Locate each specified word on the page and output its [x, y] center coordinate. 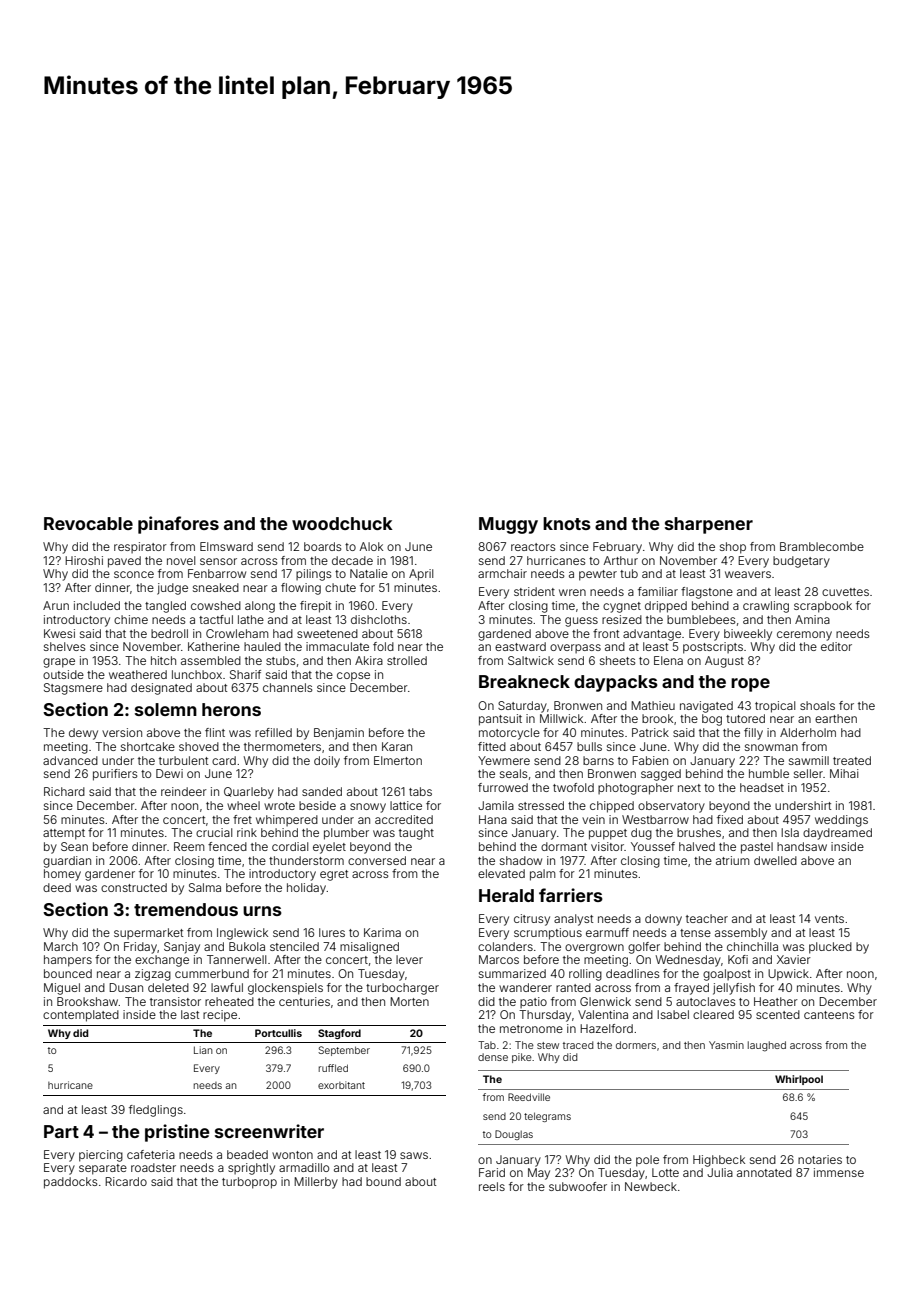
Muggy [508, 525]
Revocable [88, 523]
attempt [64, 834]
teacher [707, 918]
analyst [573, 920]
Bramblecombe [822, 546]
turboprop [249, 1183]
